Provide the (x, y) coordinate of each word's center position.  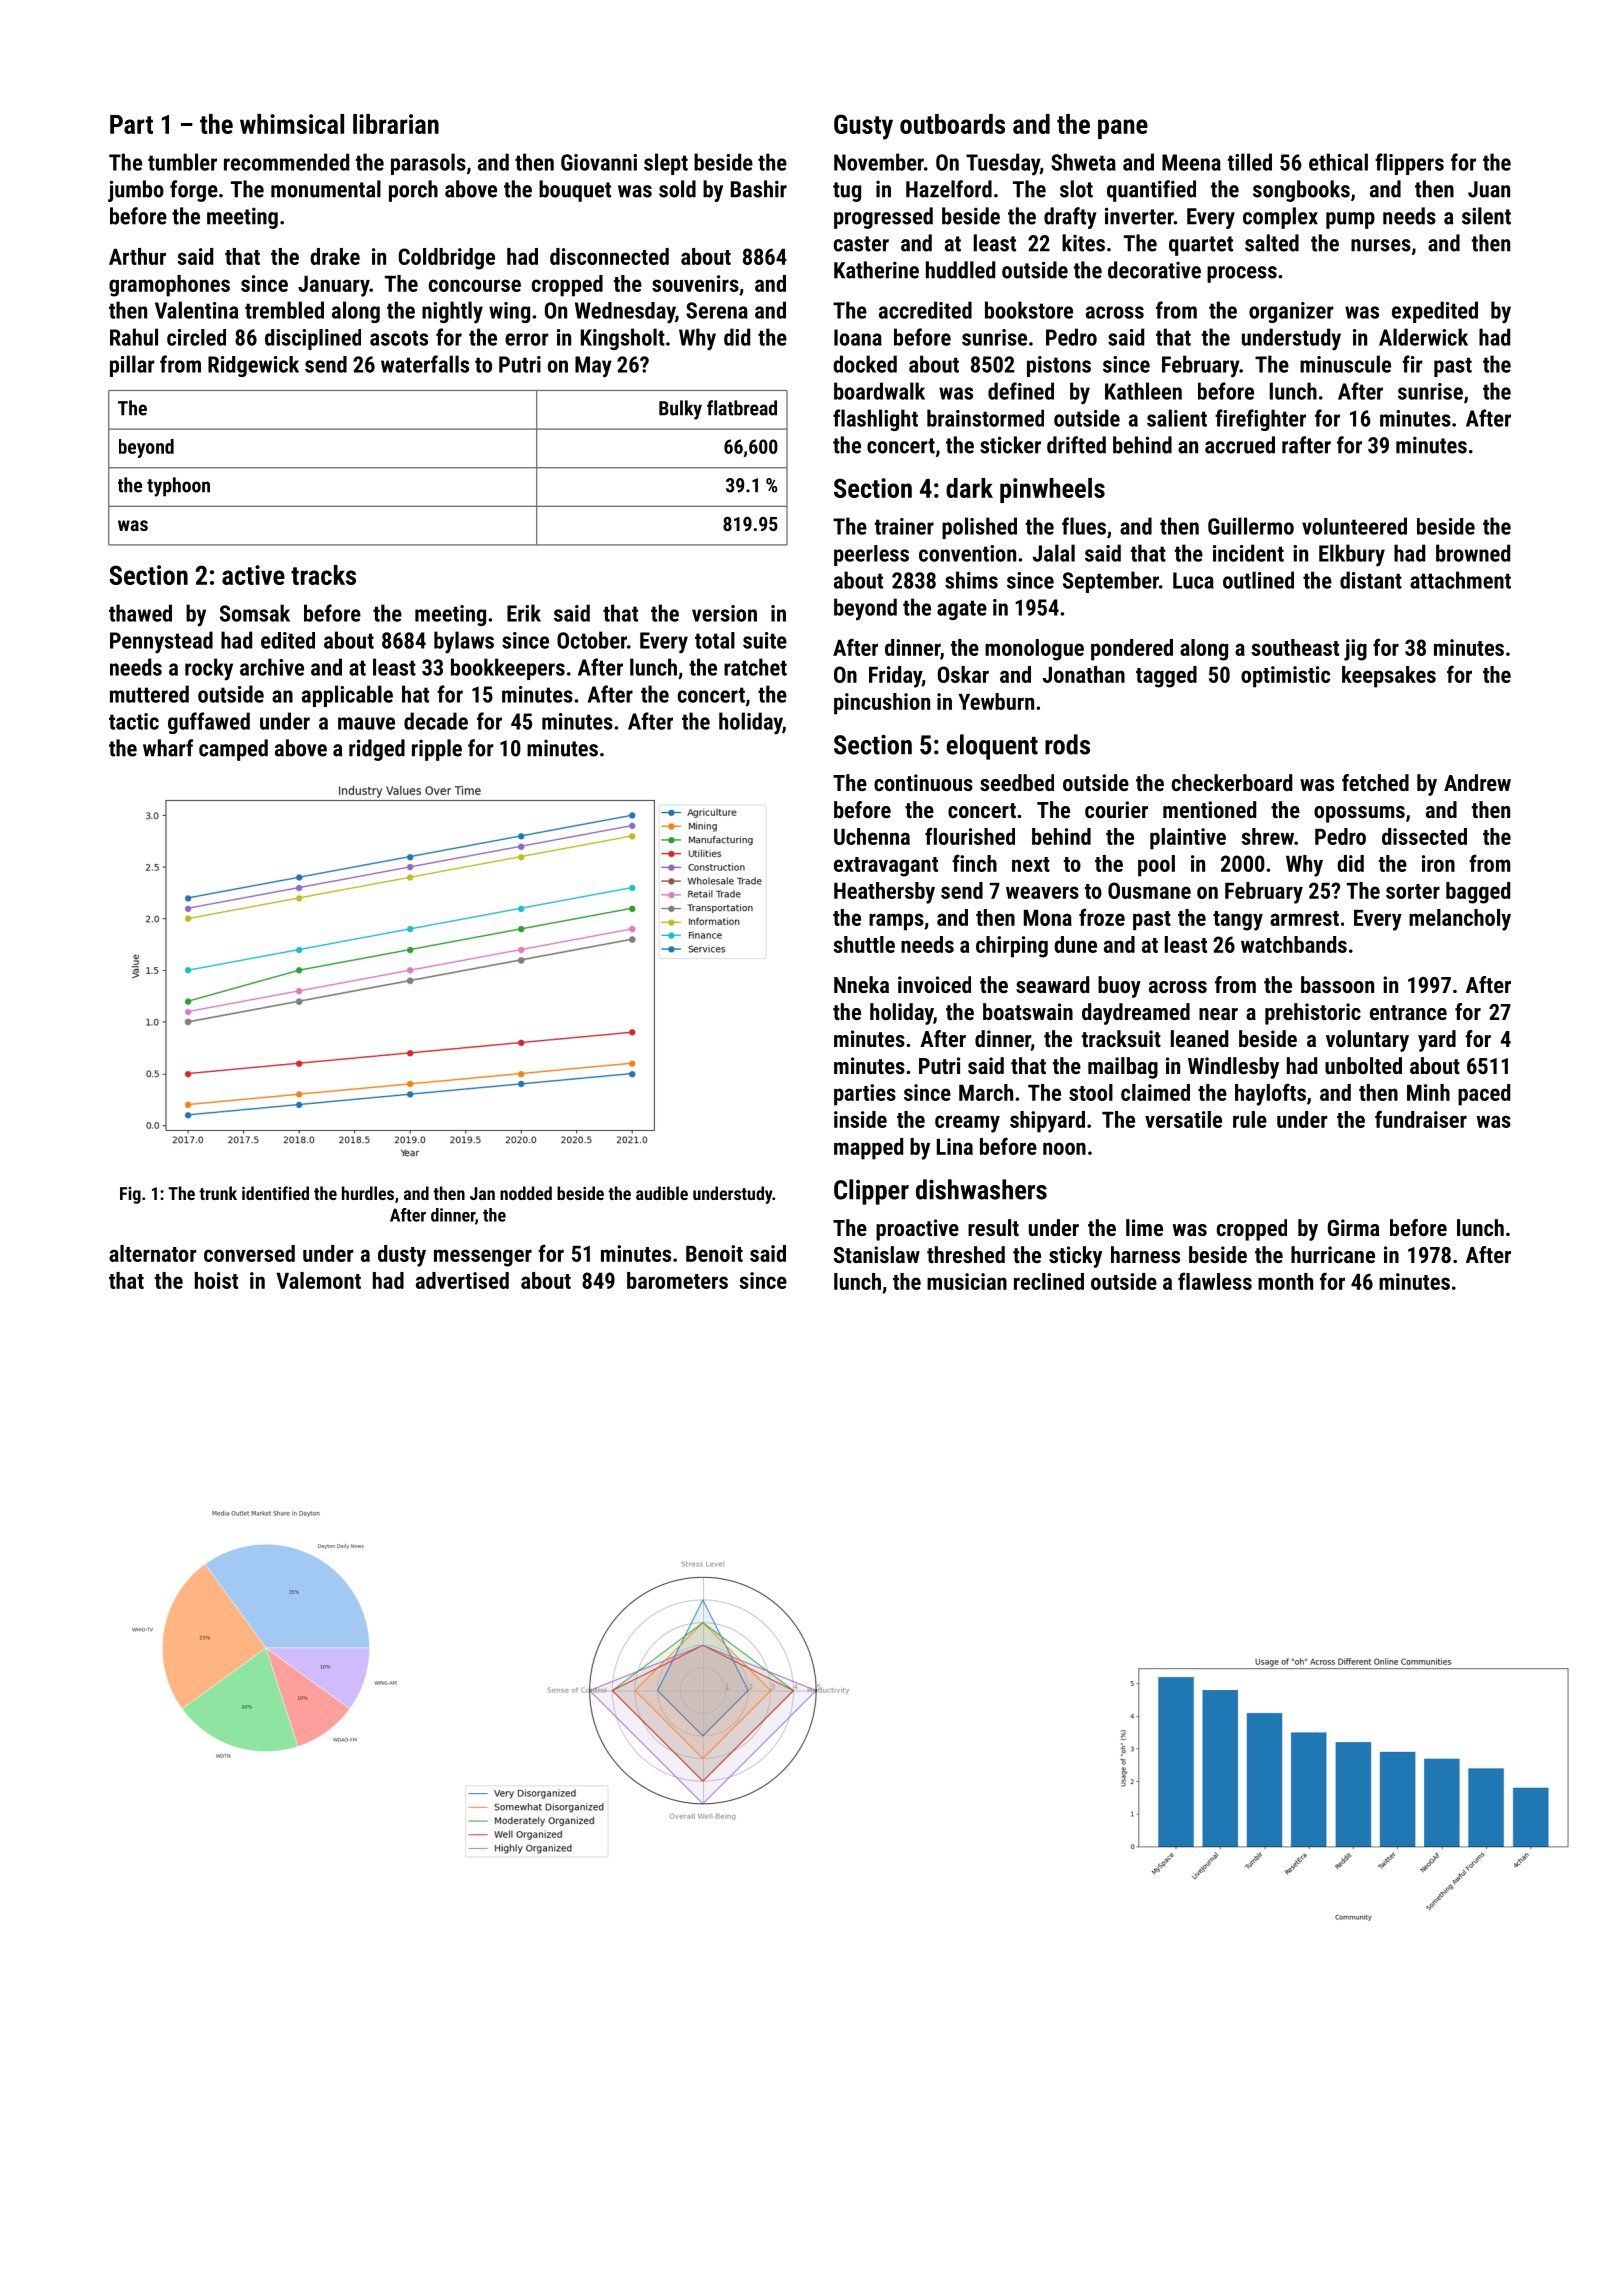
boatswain (1028, 1011)
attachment (1460, 580)
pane (1123, 129)
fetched (1375, 782)
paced (1484, 1095)
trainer (904, 526)
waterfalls (425, 364)
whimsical (292, 124)
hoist (216, 1280)
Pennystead (161, 642)
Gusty (863, 127)
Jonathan (1084, 674)
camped (233, 750)
